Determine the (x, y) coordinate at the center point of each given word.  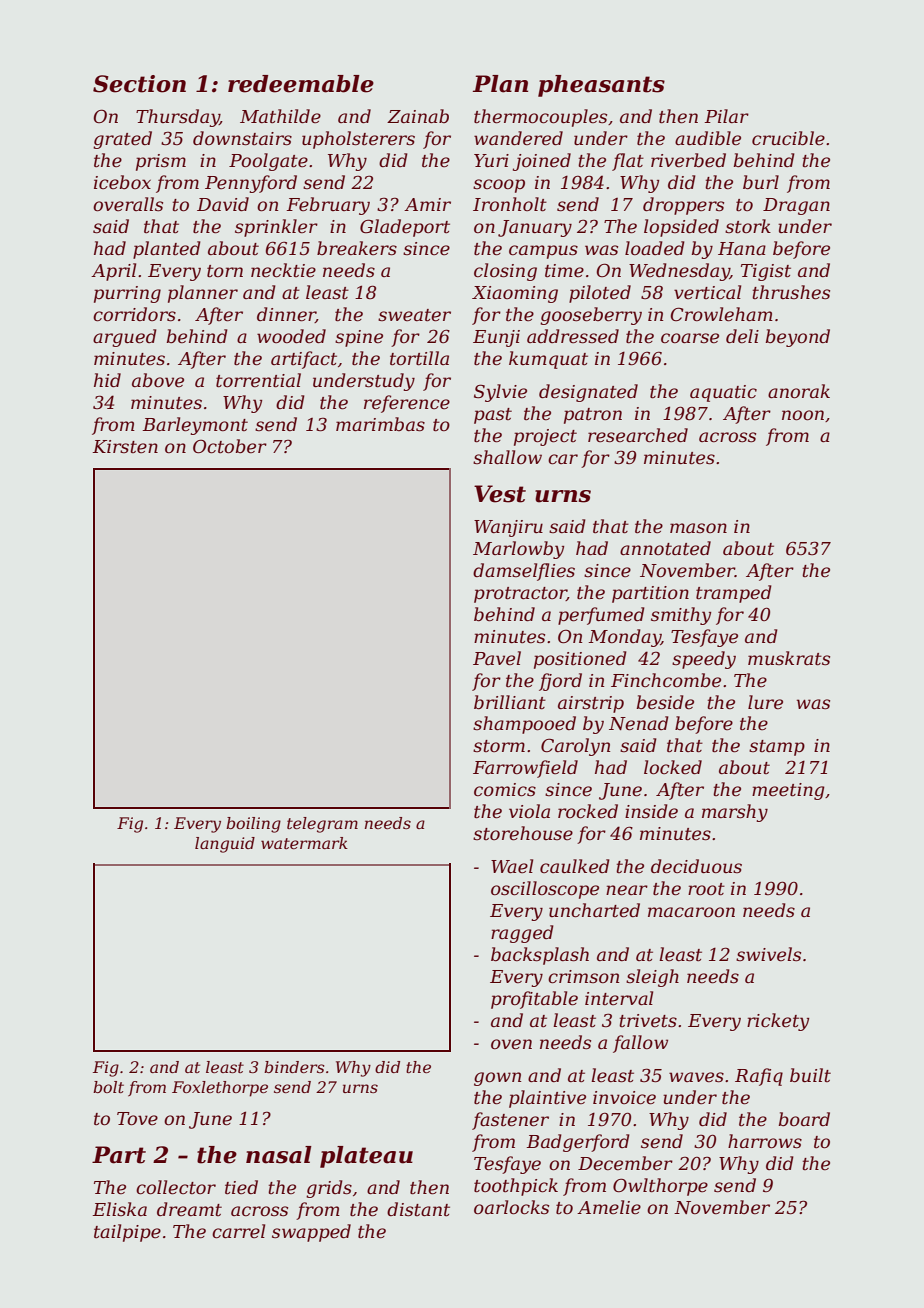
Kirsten (125, 446)
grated (122, 140)
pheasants (601, 86)
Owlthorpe (660, 1187)
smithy (681, 616)
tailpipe (127, 1233)
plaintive (547, 1099)
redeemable (301, 84)
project (545, 437)
